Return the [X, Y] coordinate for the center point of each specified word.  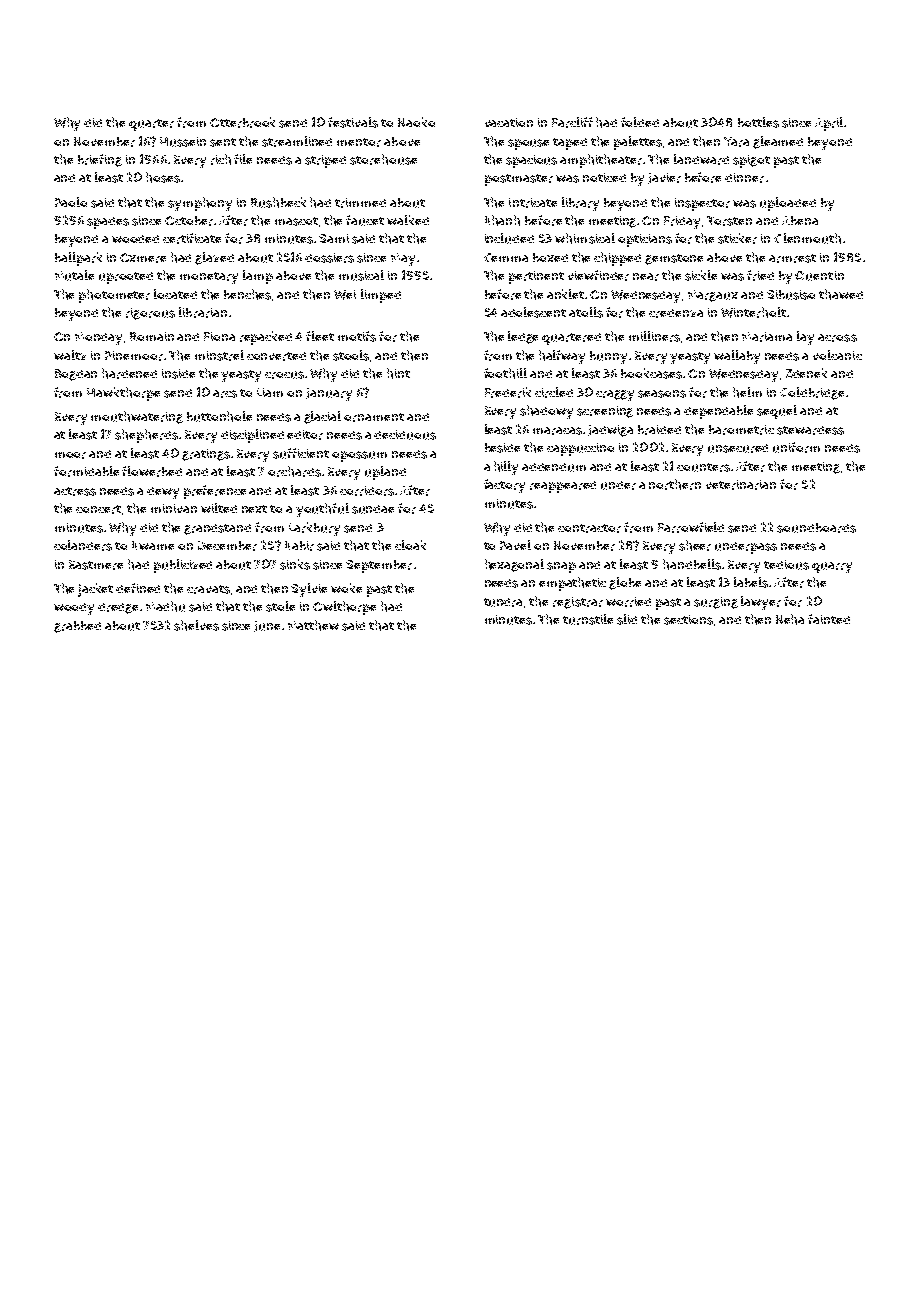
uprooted [126, 278]
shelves [196, 625]
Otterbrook [242, 122]
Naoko [416, 122]
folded [640, 122]
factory [504, 486]
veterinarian [741, 485]
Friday [682, 222]
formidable [86, 471]
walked [408, 220]
